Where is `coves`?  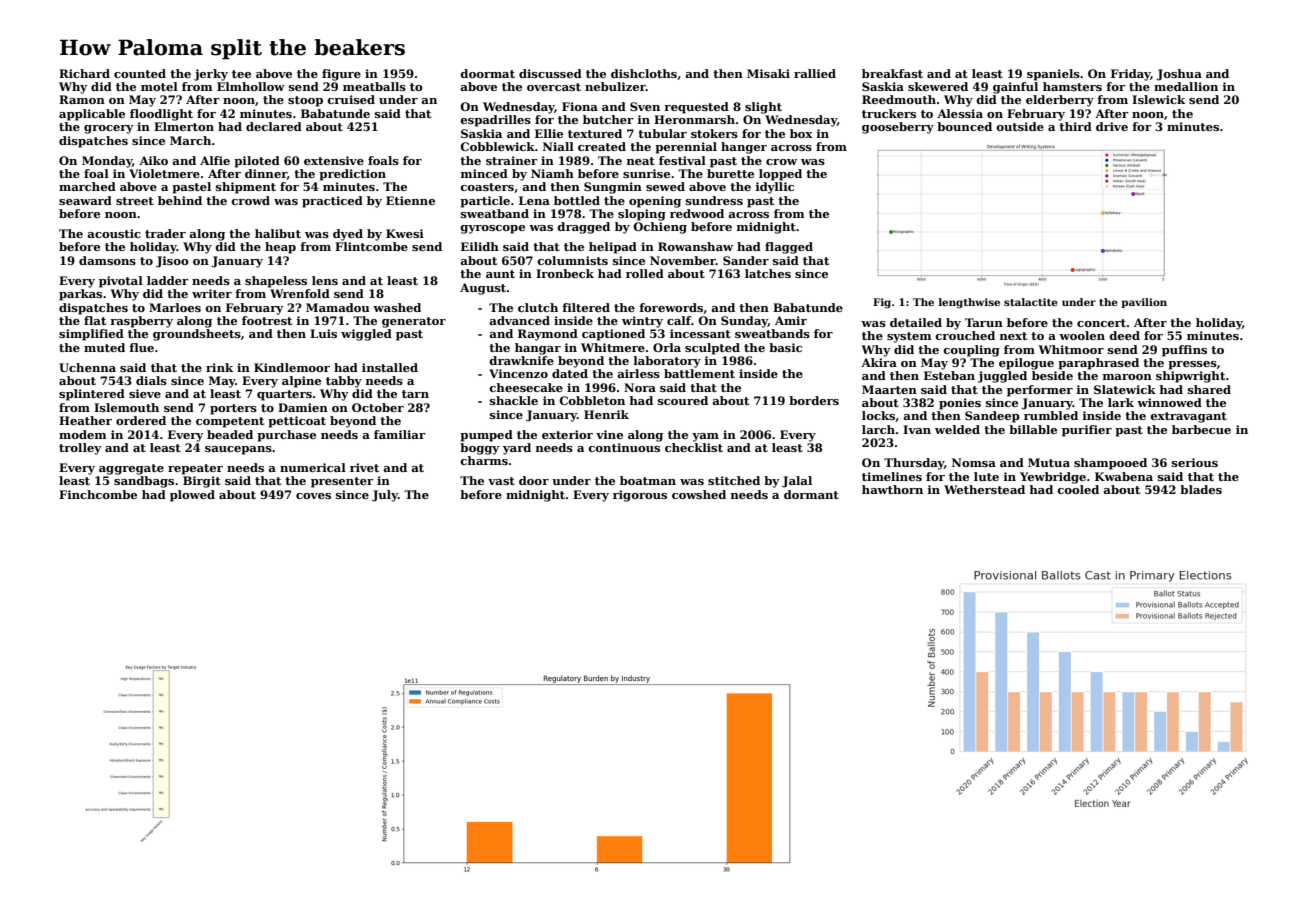 coves is located at coordinates (313, 496).
